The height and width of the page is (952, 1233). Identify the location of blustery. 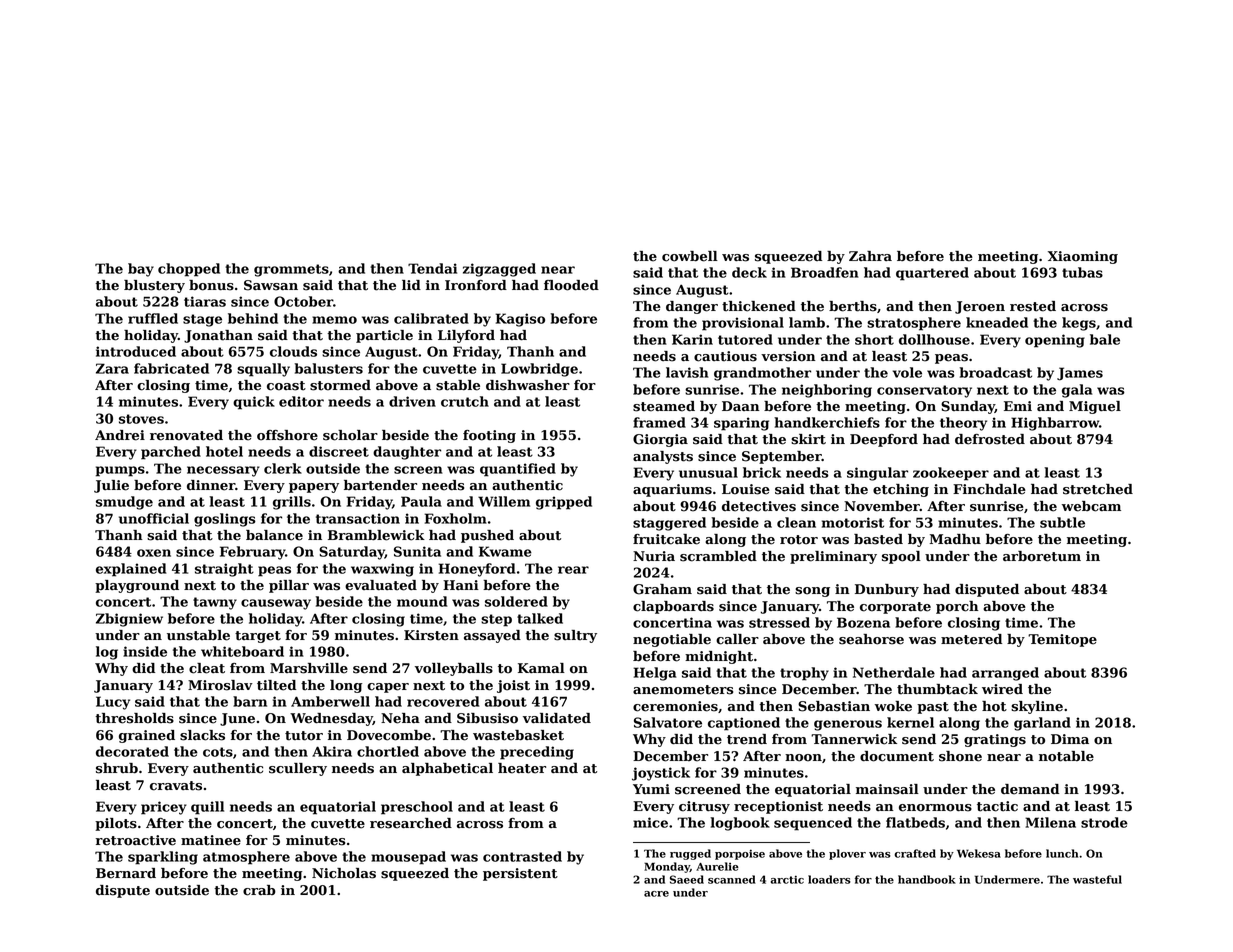
(154, 286).
